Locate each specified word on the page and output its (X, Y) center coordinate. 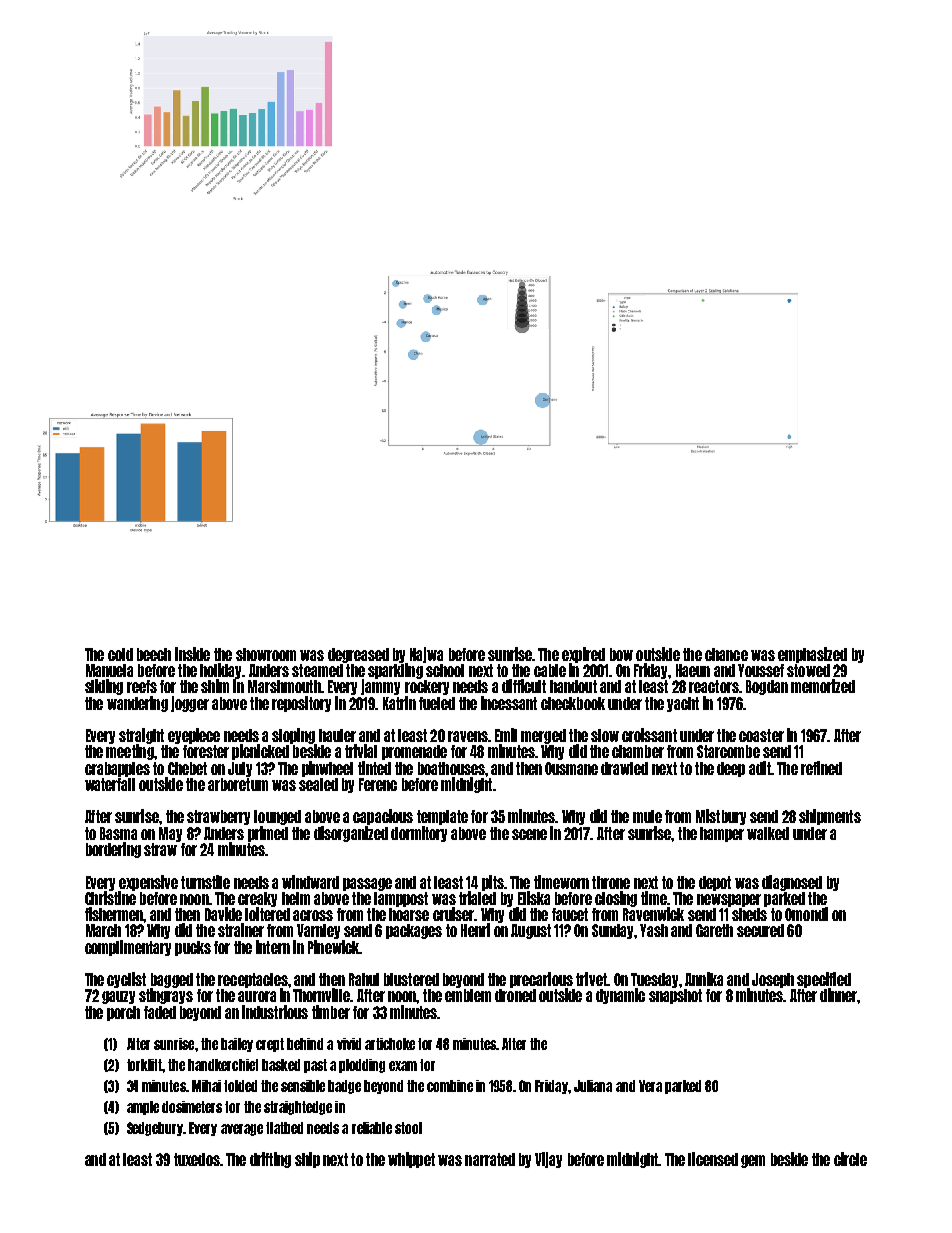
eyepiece (194, 736)
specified (824, 980)
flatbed (284, 1128)
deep (731, 769)
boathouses (451, 768)
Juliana (593, 1086)
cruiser (454, 914)
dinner (839, 995)
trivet (591, 979)
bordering (113, 850)
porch (123, 1013)
